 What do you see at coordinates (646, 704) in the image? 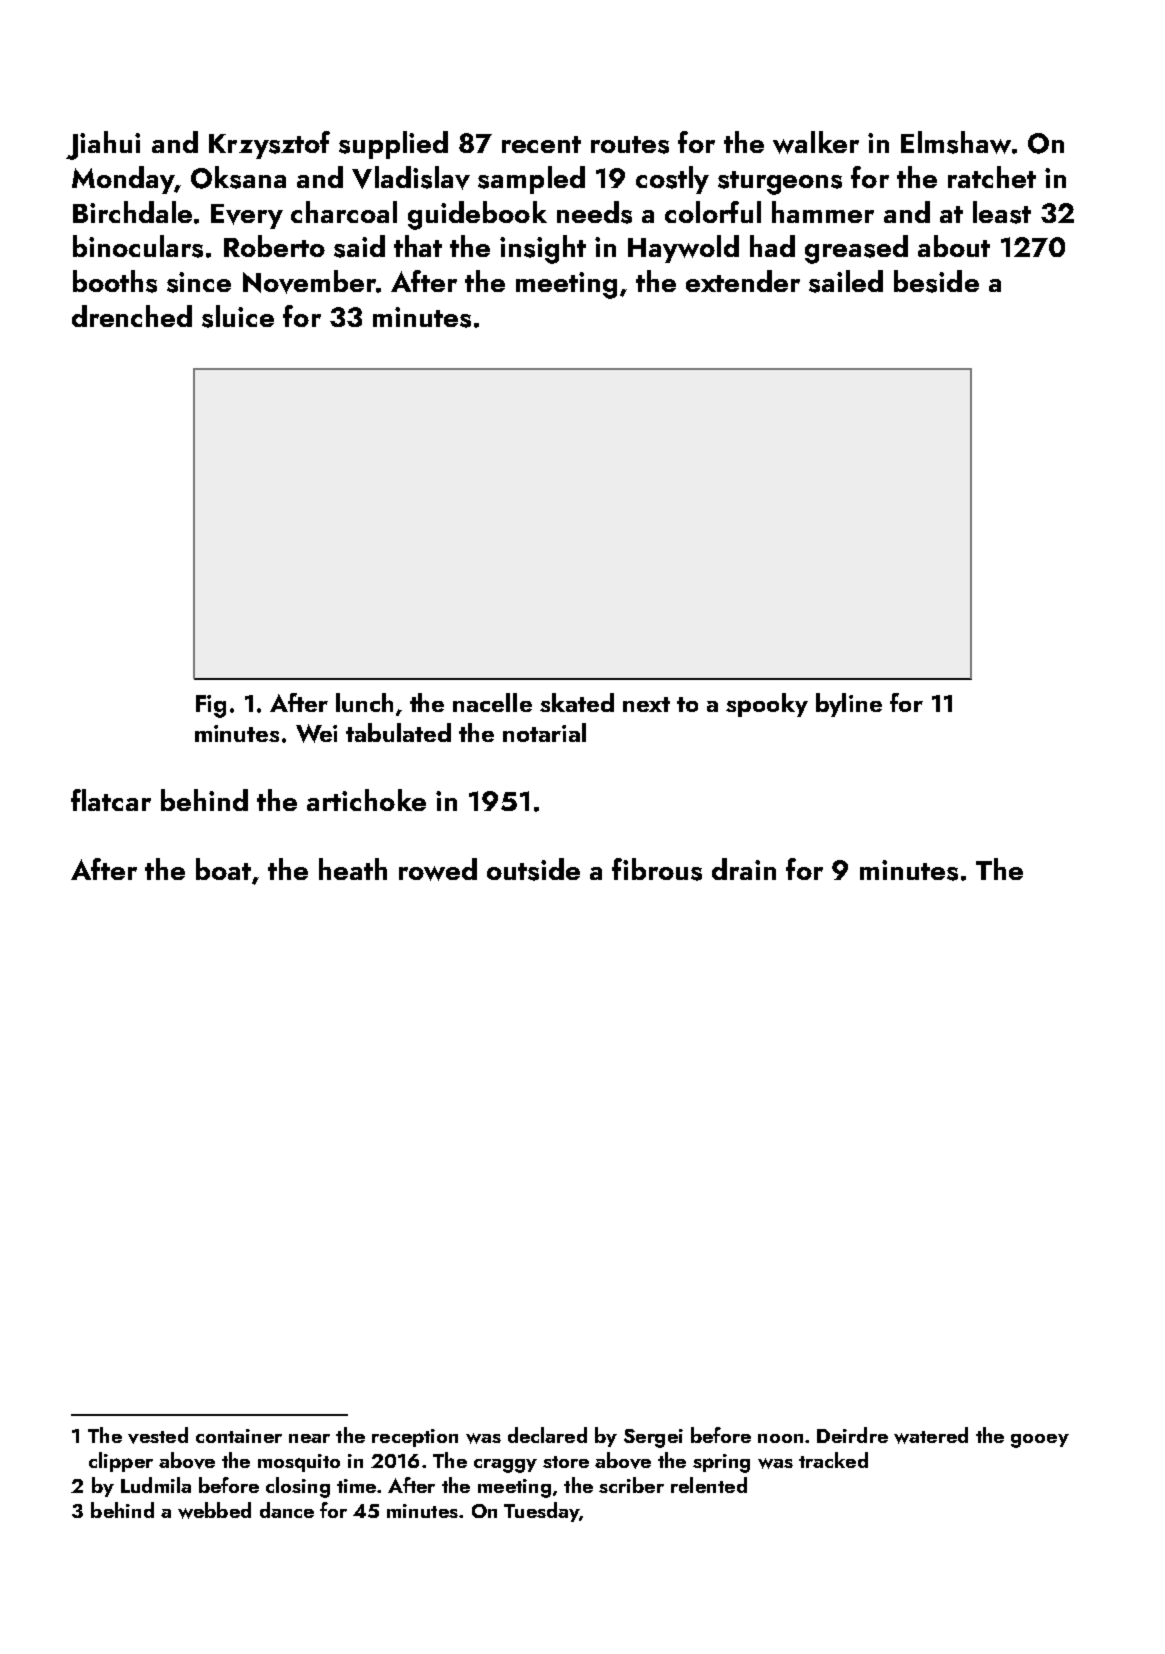
I see `next` at bounding box center [646, 704].
